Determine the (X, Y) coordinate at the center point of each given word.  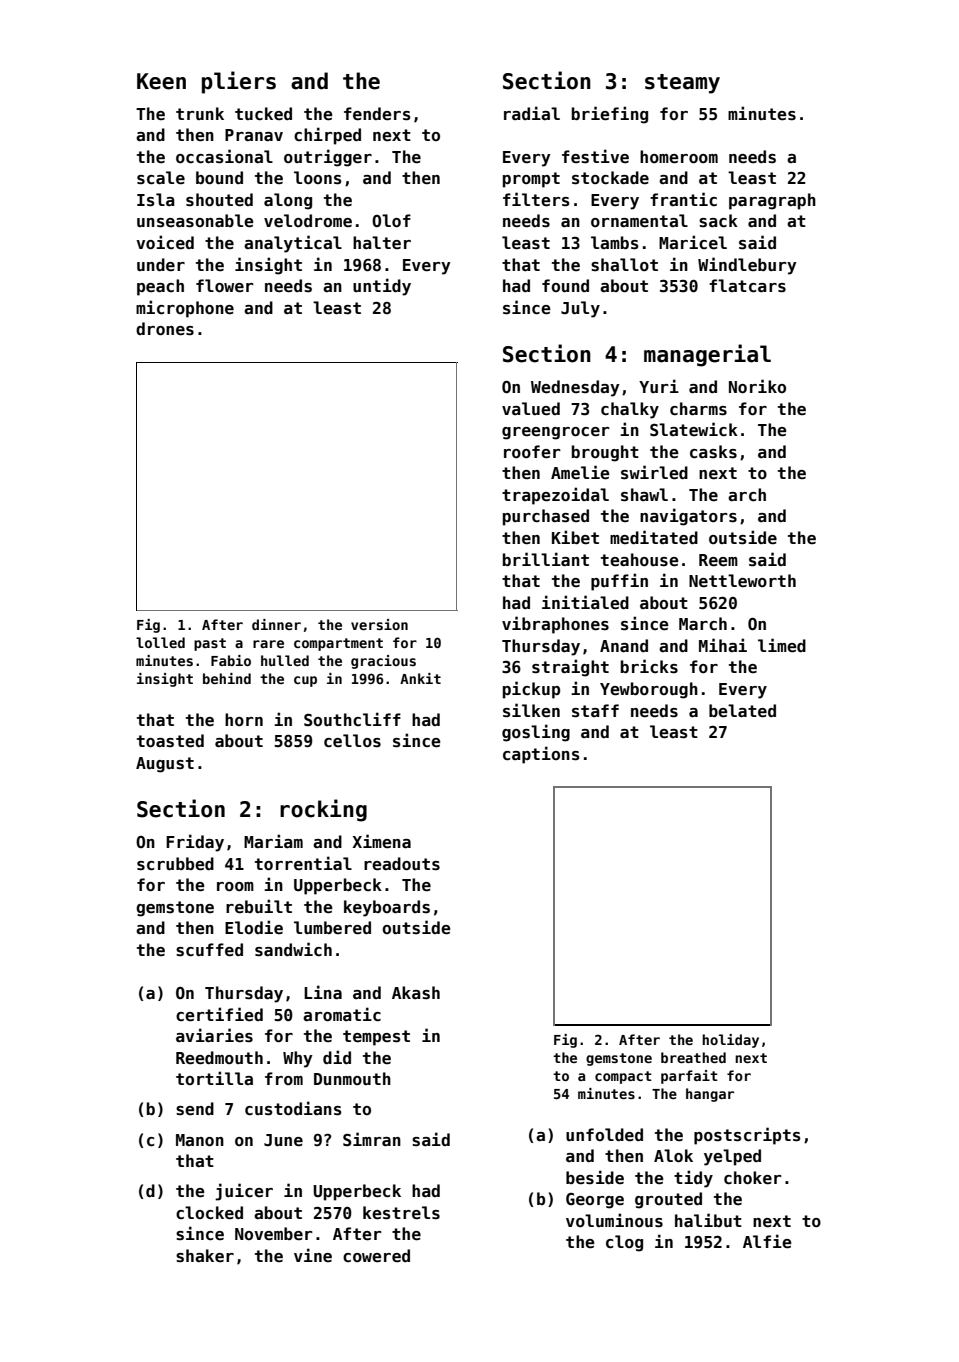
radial (532, 113)
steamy (682, 84)
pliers (239, 82)
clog (624, 1243)
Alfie (767, 1241)
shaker (205, 1256)
